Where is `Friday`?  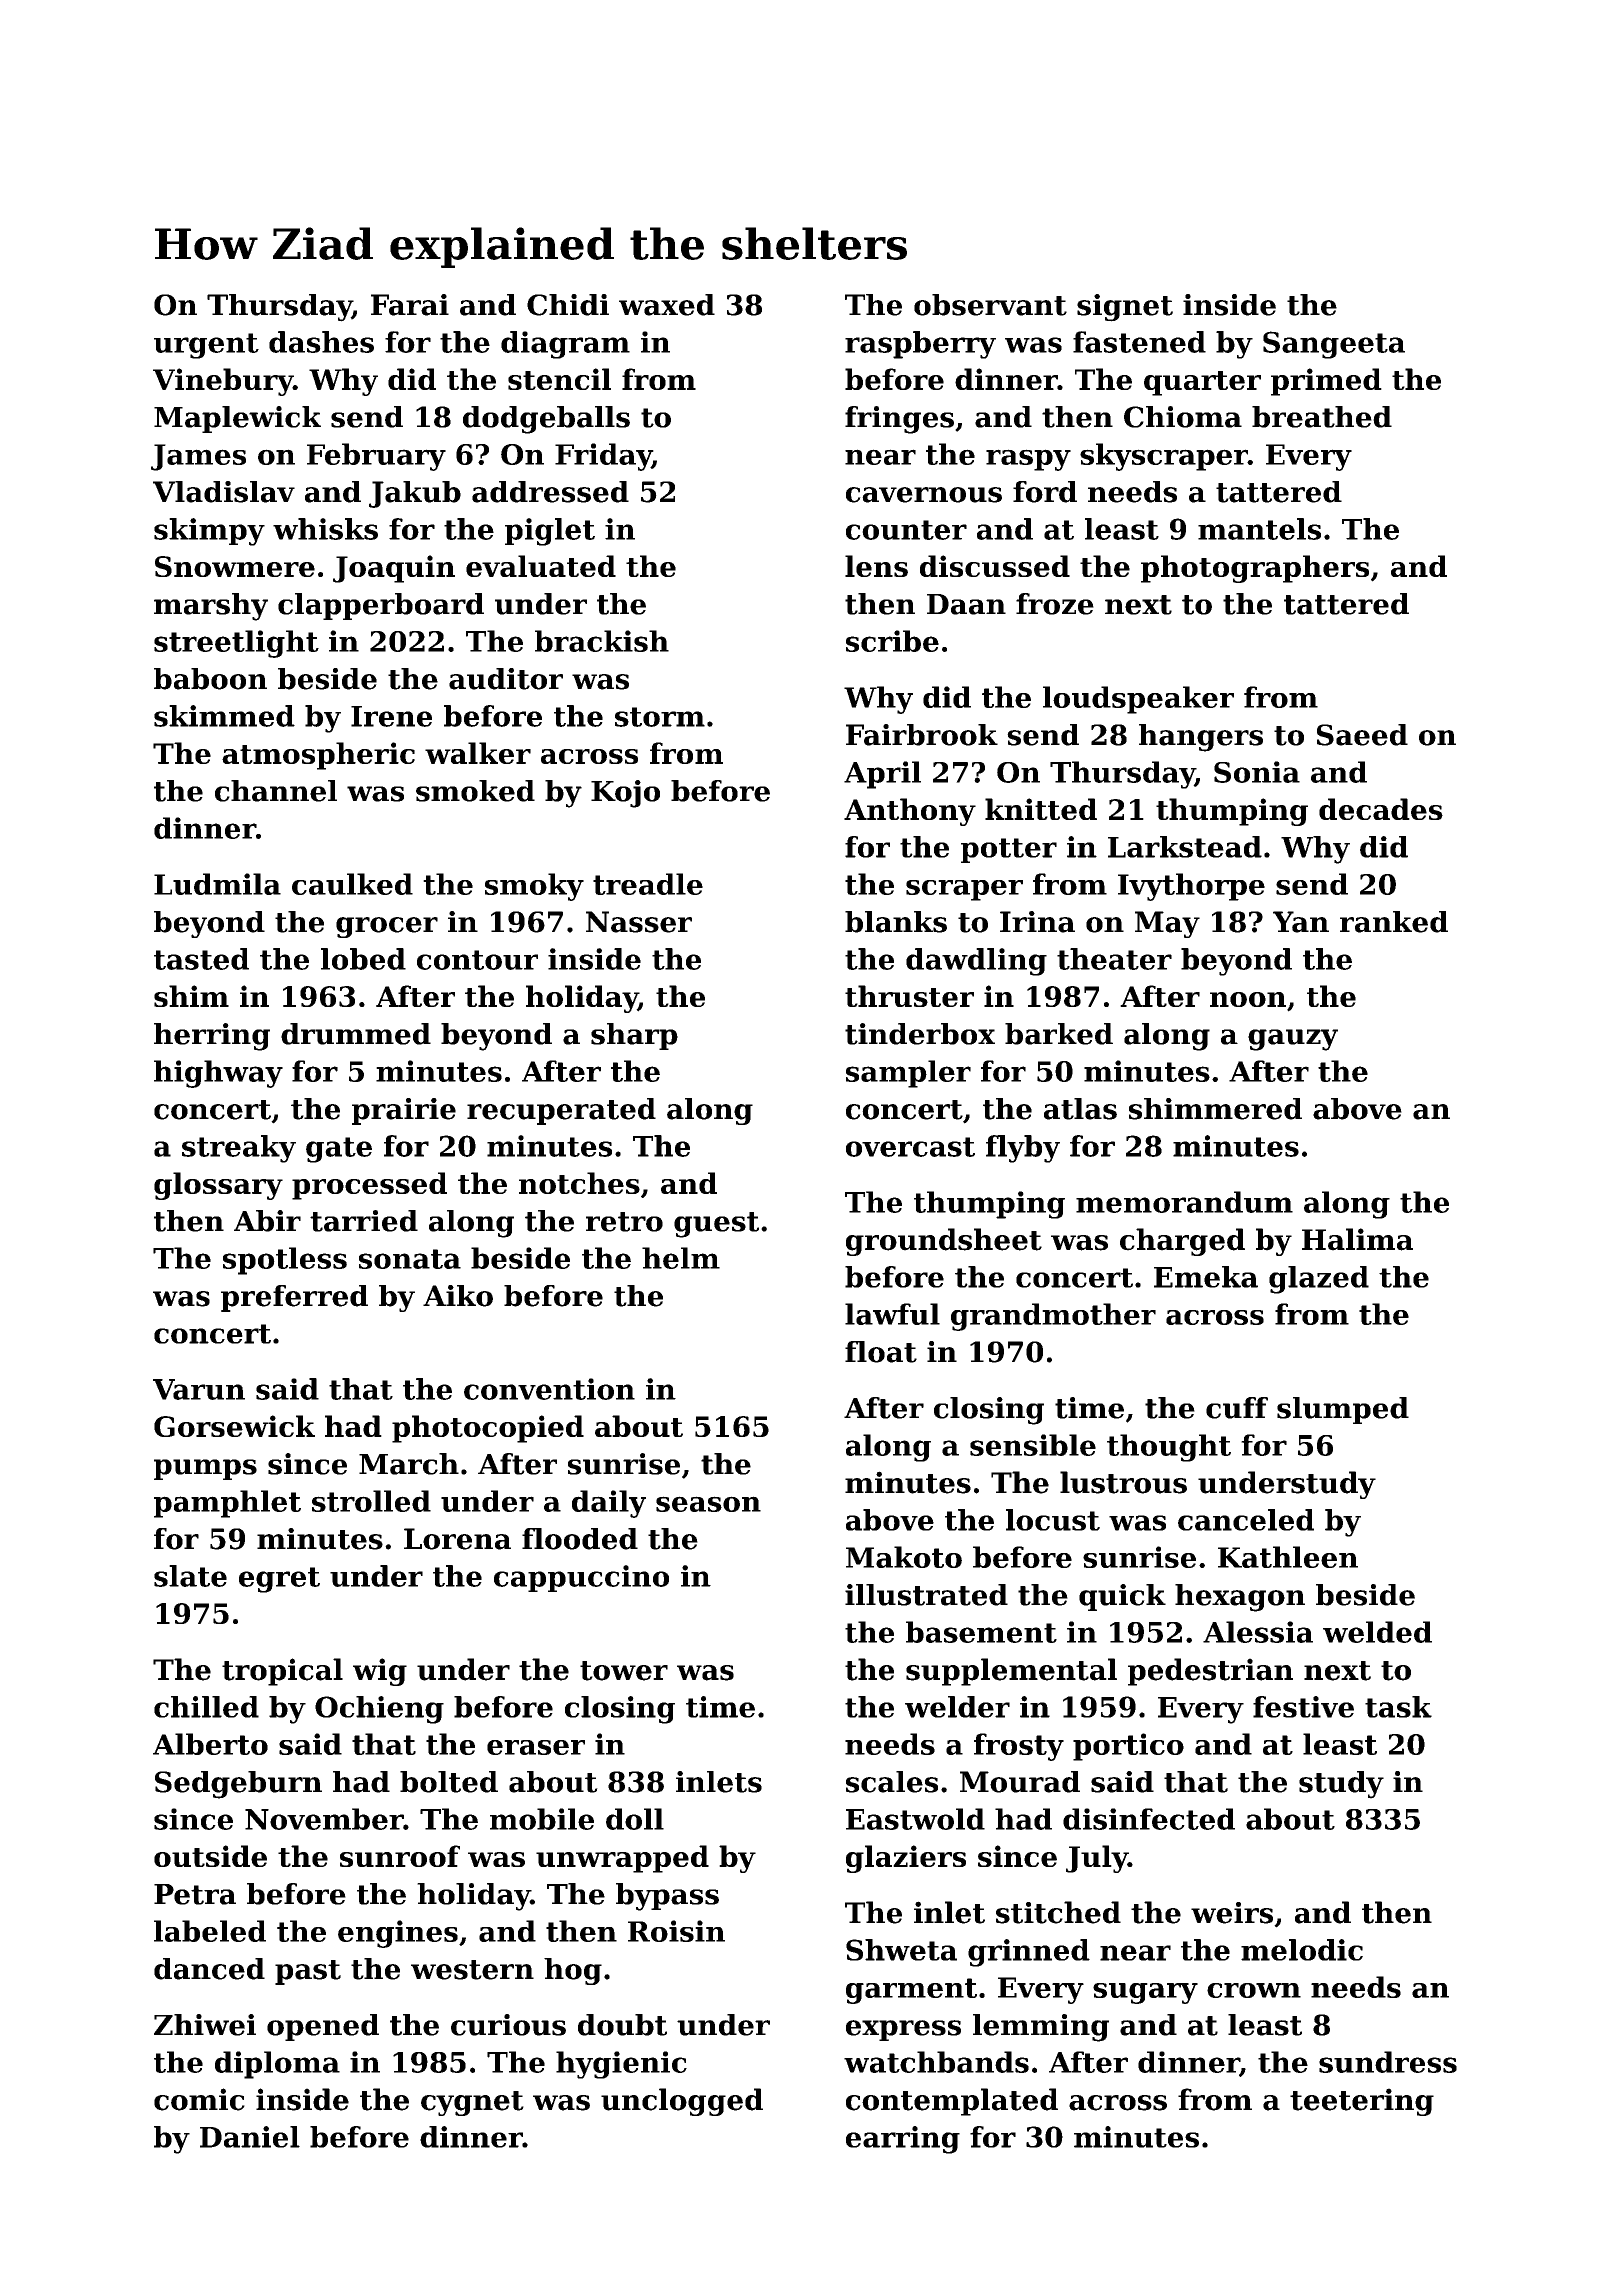
Friday is located at coordinates (603, 457).
